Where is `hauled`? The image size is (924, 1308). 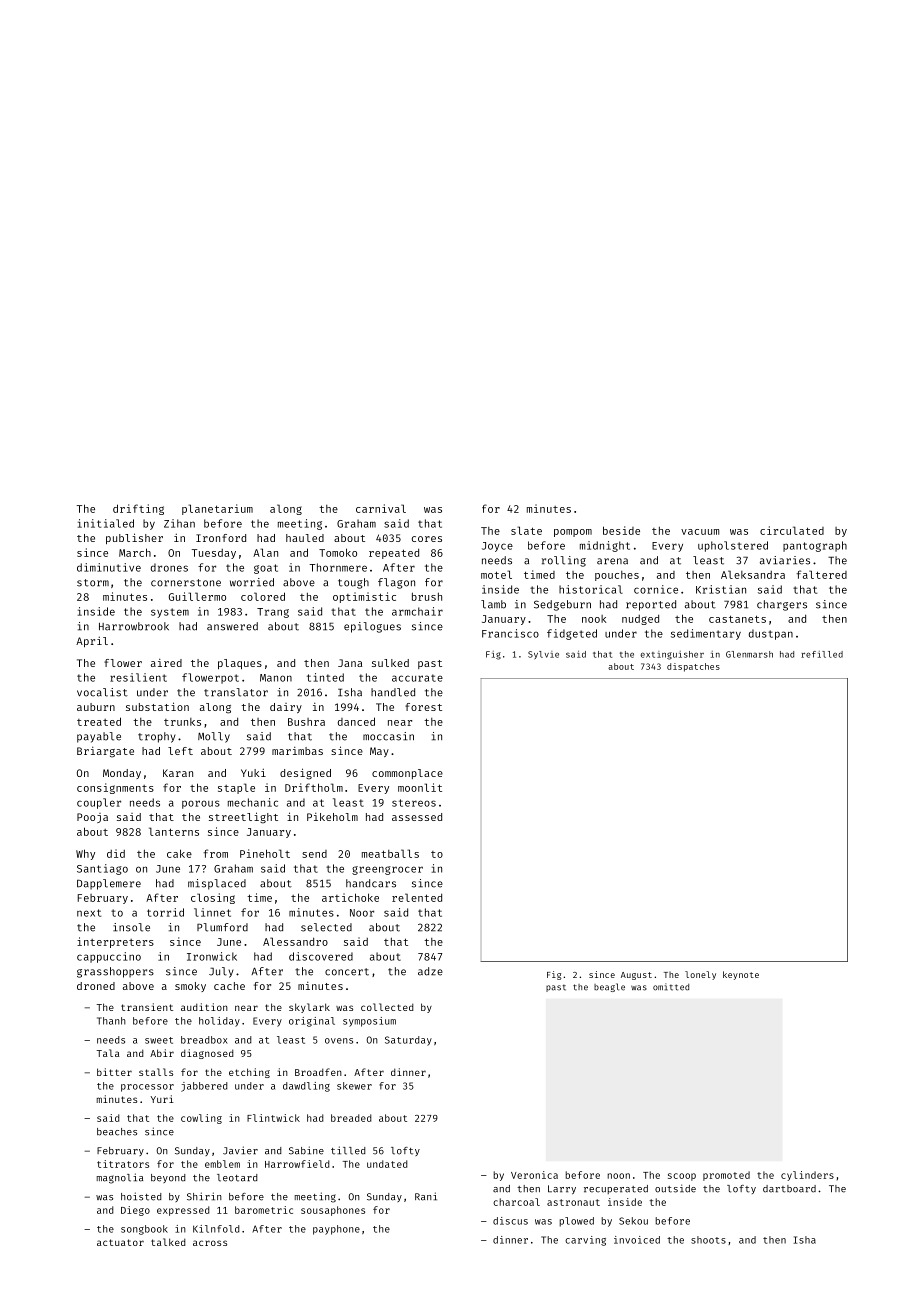 hauled is located at coordinates (305, 538).
